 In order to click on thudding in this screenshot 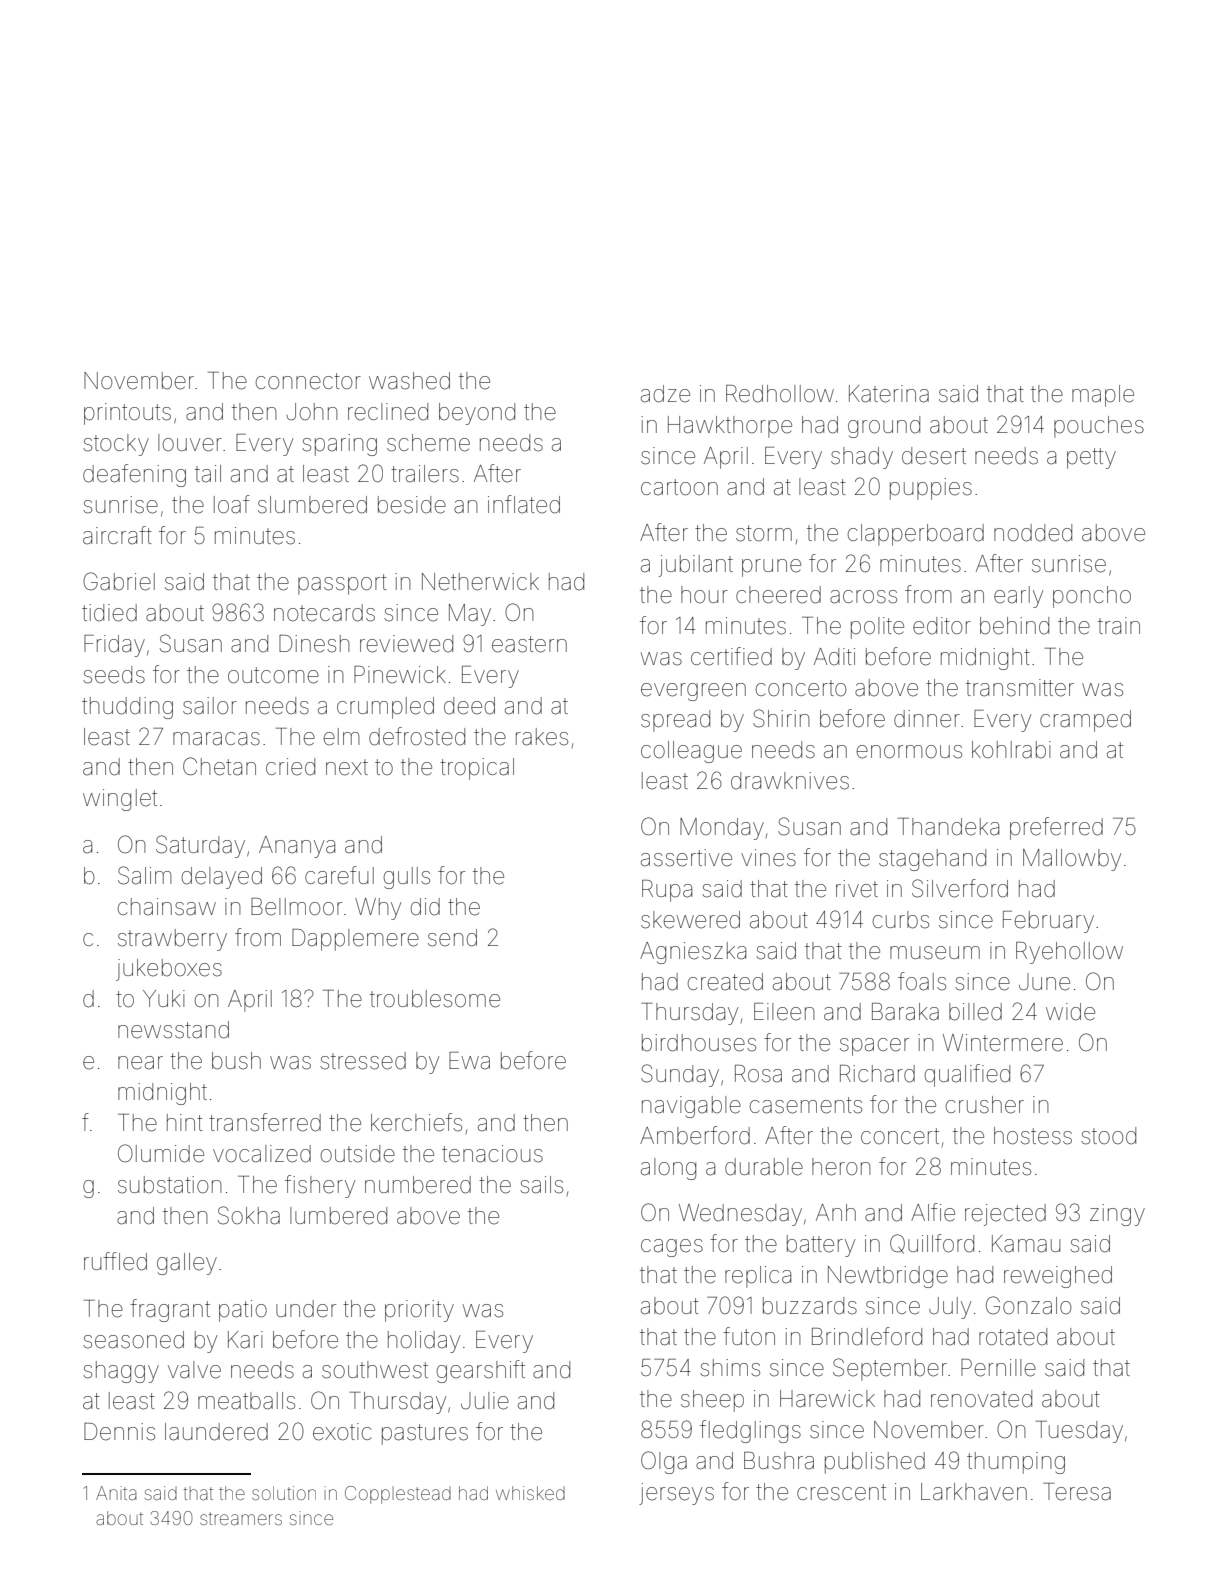, I will do `click(127, 708)`.
